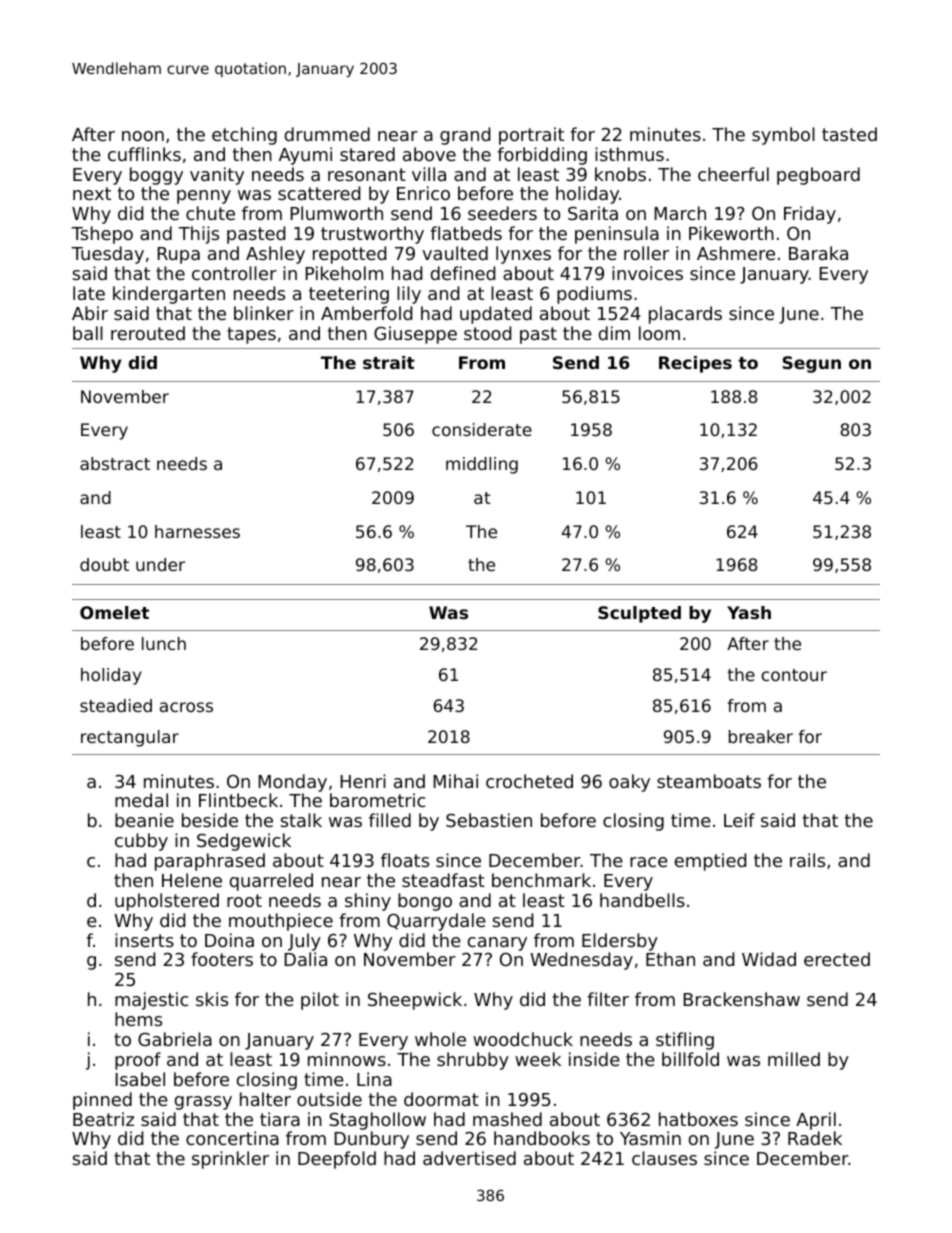 This document has width=952, height=1233. Describe the element at coordinates (374, 1079) in the document. I see `Lina` at that location.
